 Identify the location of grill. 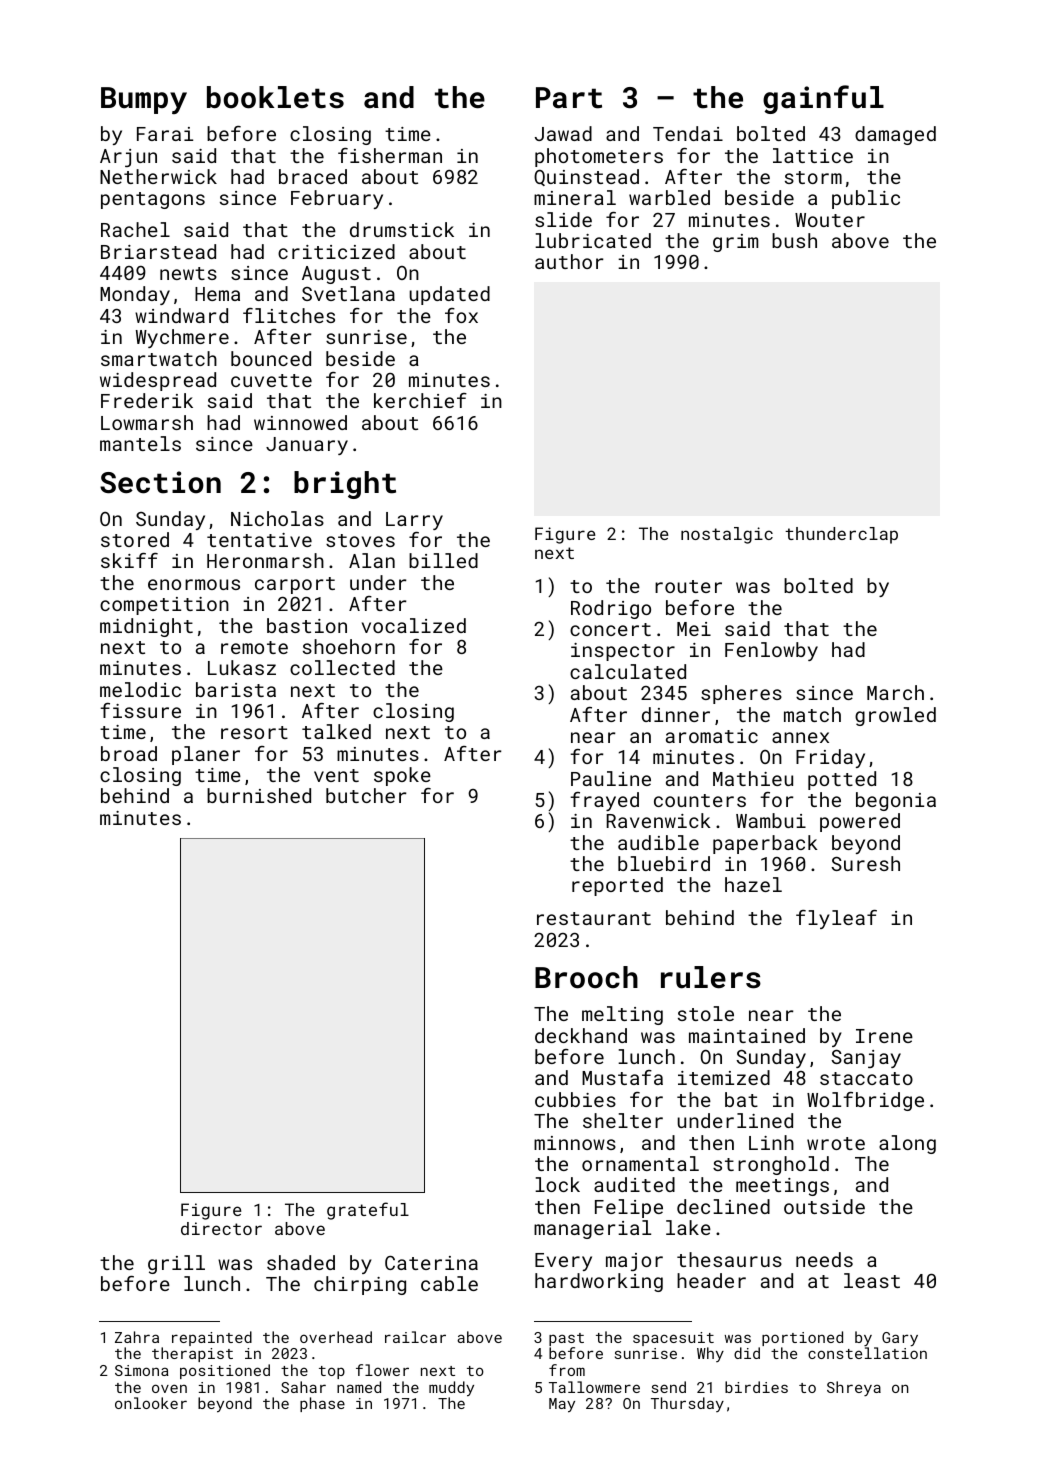
(176, 1264).
